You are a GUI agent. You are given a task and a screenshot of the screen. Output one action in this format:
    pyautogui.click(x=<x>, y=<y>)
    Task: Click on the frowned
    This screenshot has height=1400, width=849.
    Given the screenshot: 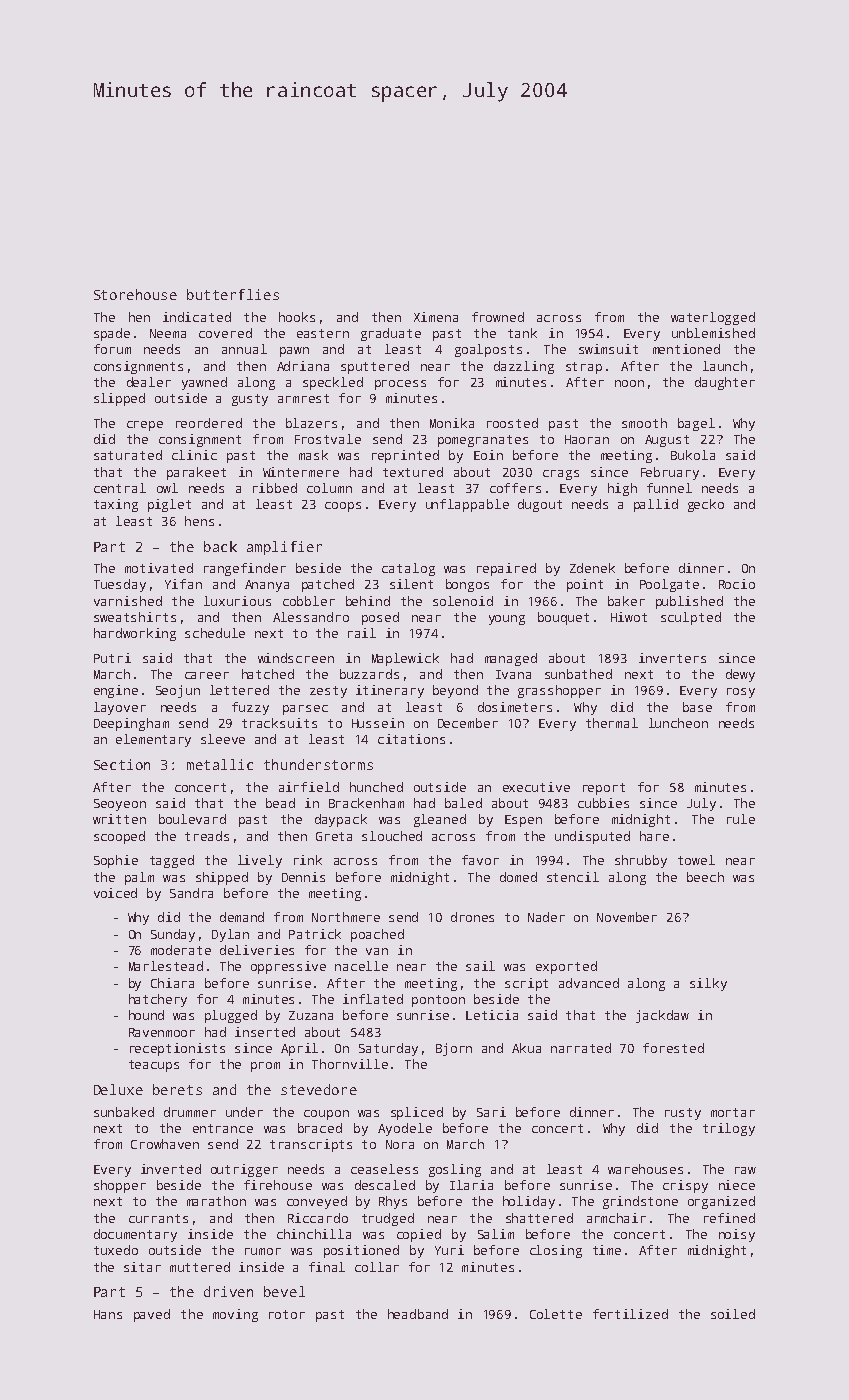 What is the action you would take?
    pyautogui.click(x=498, y=317)
